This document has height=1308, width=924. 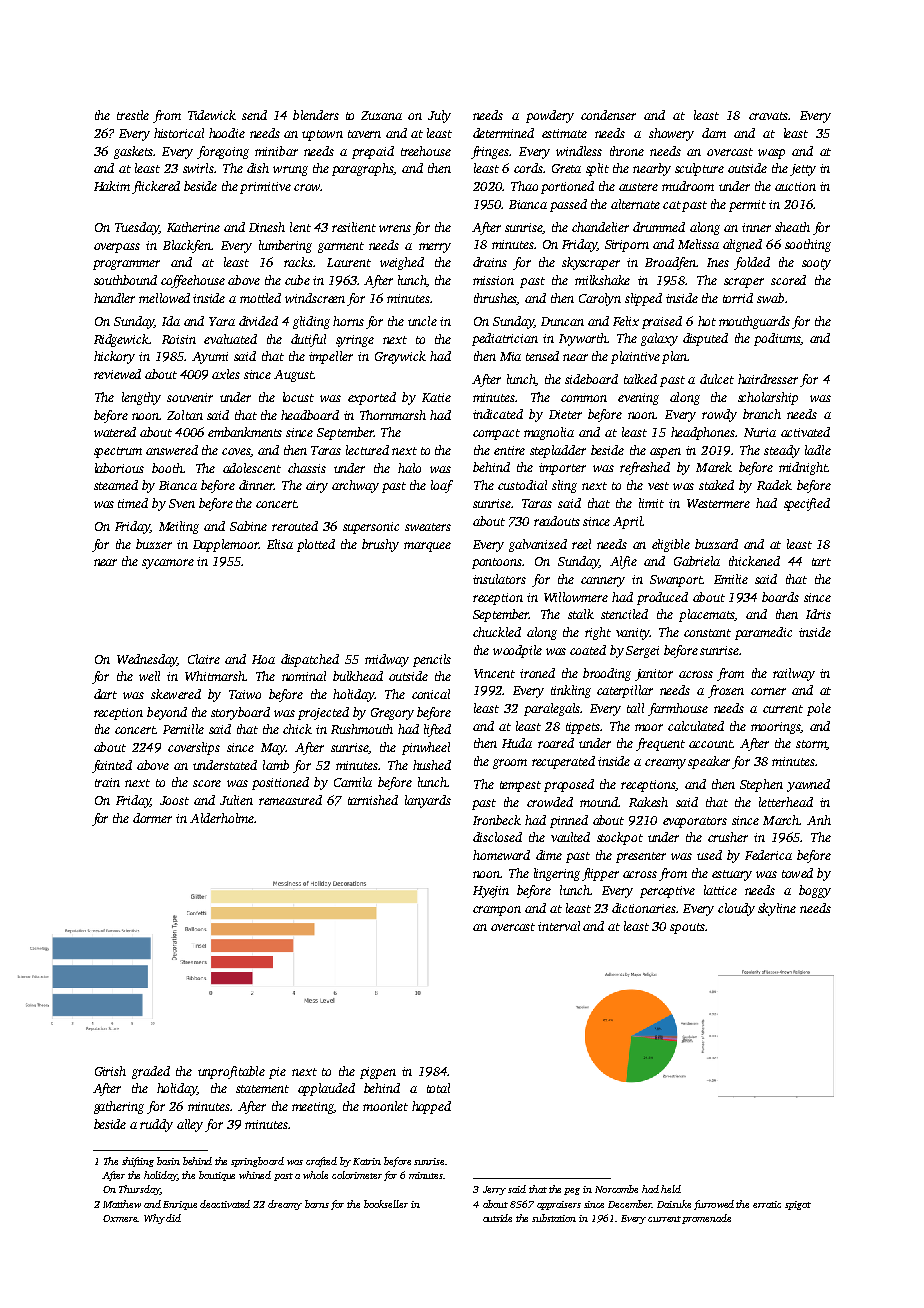 I want to click on conical, so click(x=431, y=694).
